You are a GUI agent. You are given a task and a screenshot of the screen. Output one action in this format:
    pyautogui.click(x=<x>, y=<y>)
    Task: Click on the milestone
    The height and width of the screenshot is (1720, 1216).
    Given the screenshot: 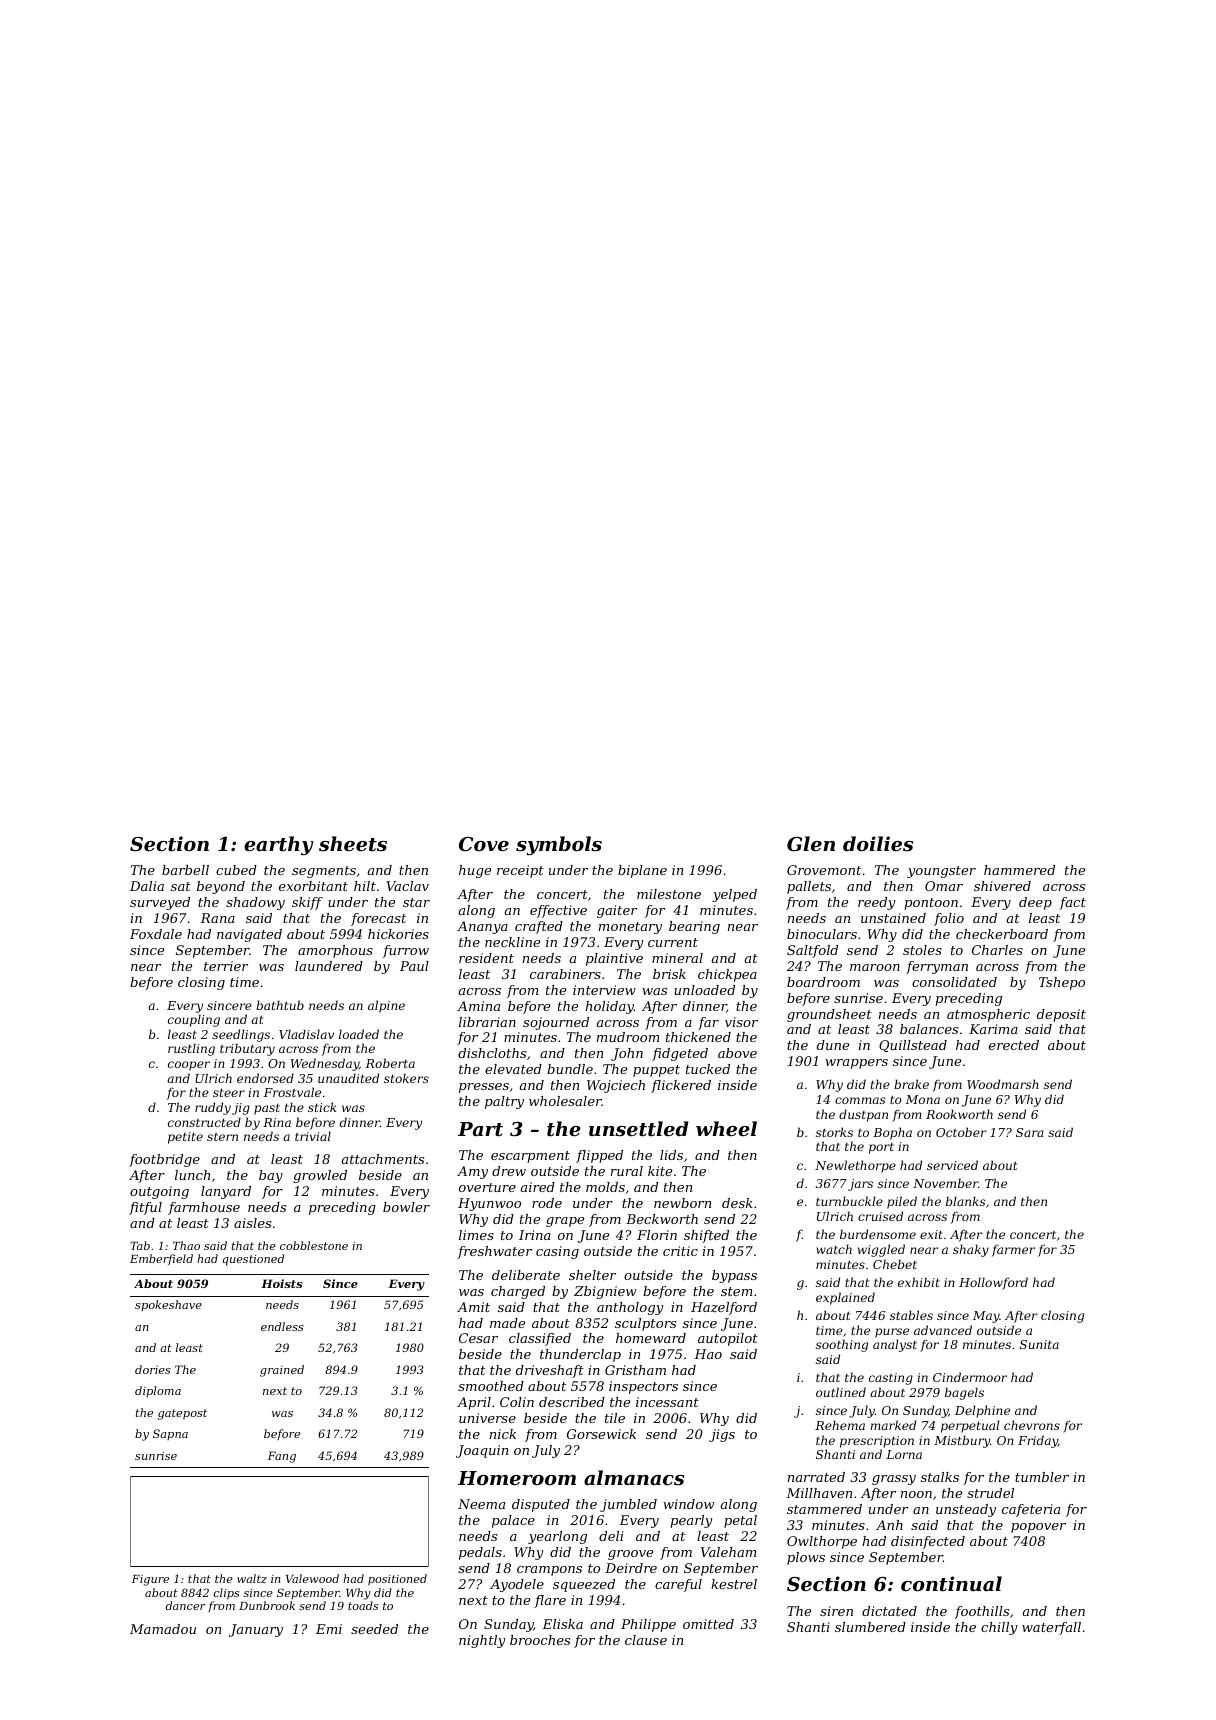 What is the action you would take?
    pyautogui.click(x=669, y=894)
